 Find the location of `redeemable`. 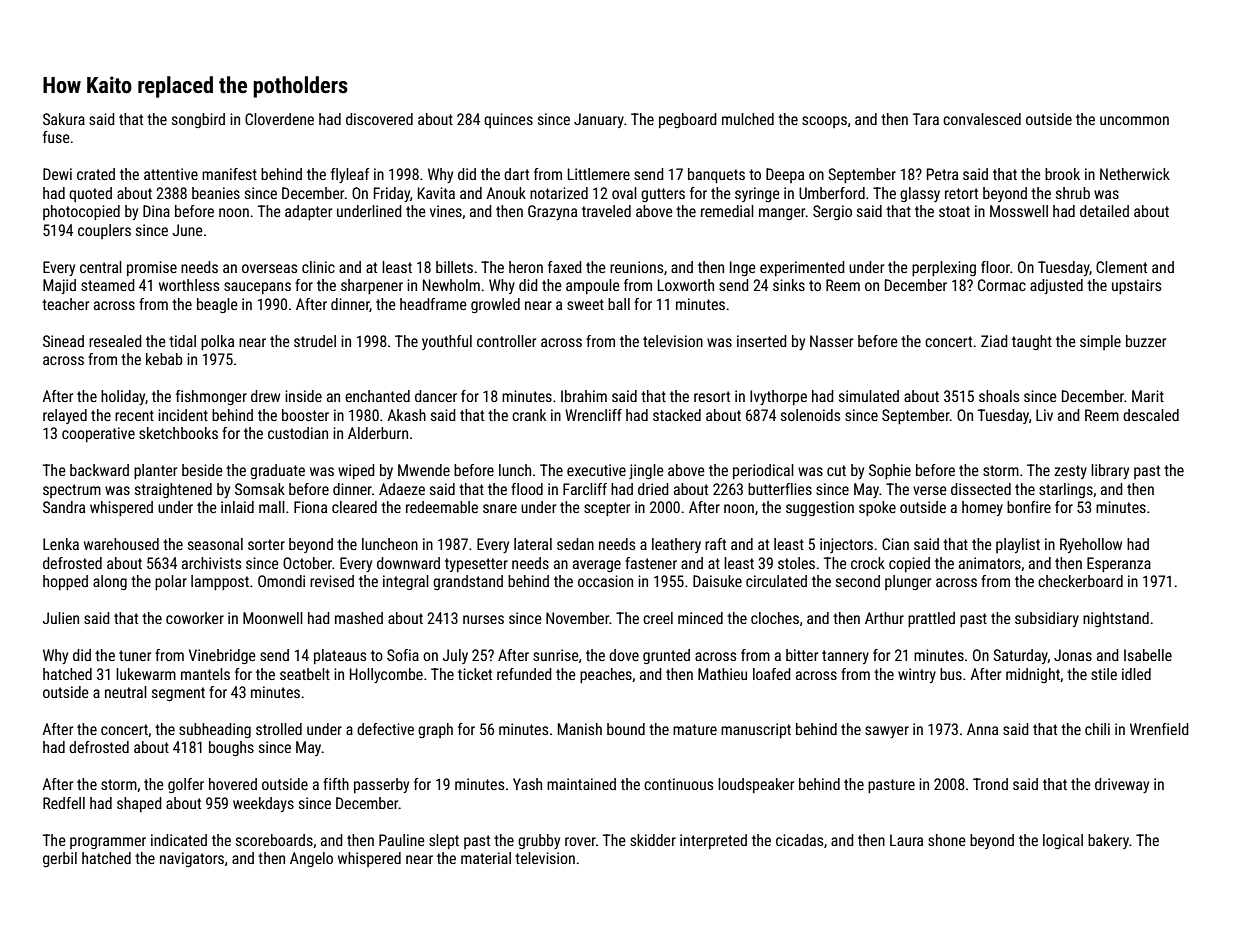

redeemable is located at coordinates (442, 507).
